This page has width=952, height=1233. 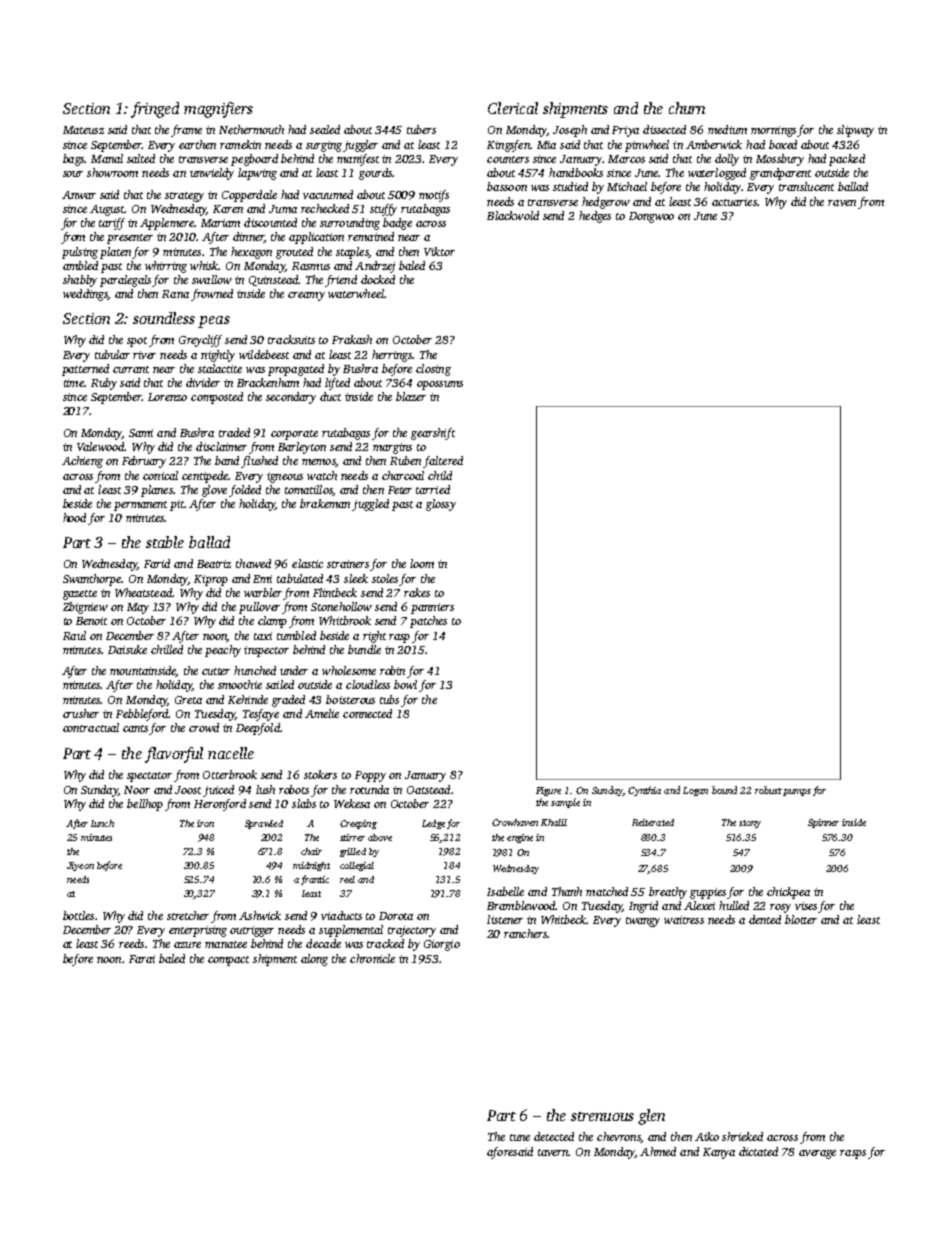 What do you see at coordinates (83, 130) in the page?
I see `Mateusz` at bounding box center [83, 130].
